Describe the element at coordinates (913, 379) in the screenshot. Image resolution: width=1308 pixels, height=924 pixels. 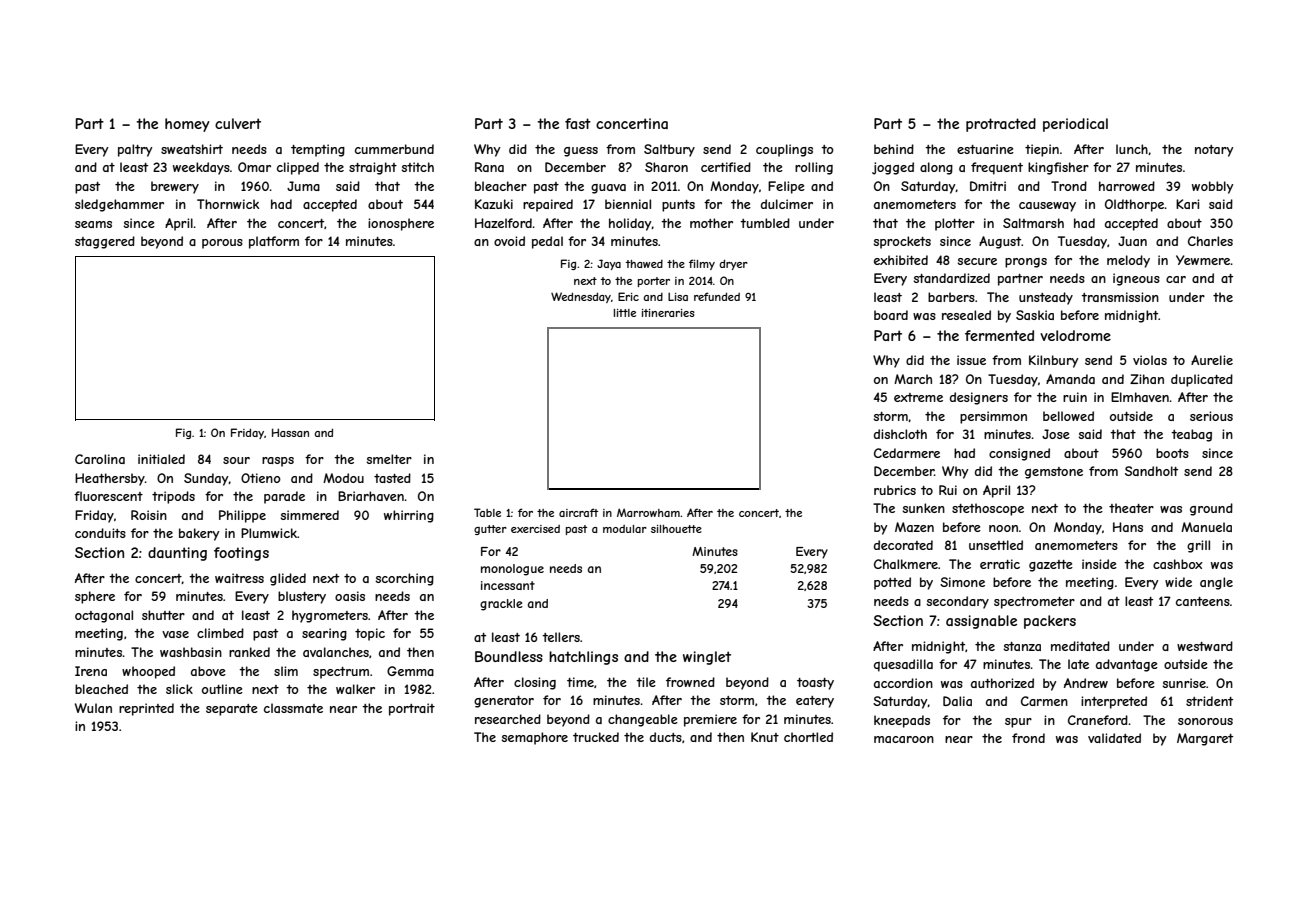
I see `March` at that location.
